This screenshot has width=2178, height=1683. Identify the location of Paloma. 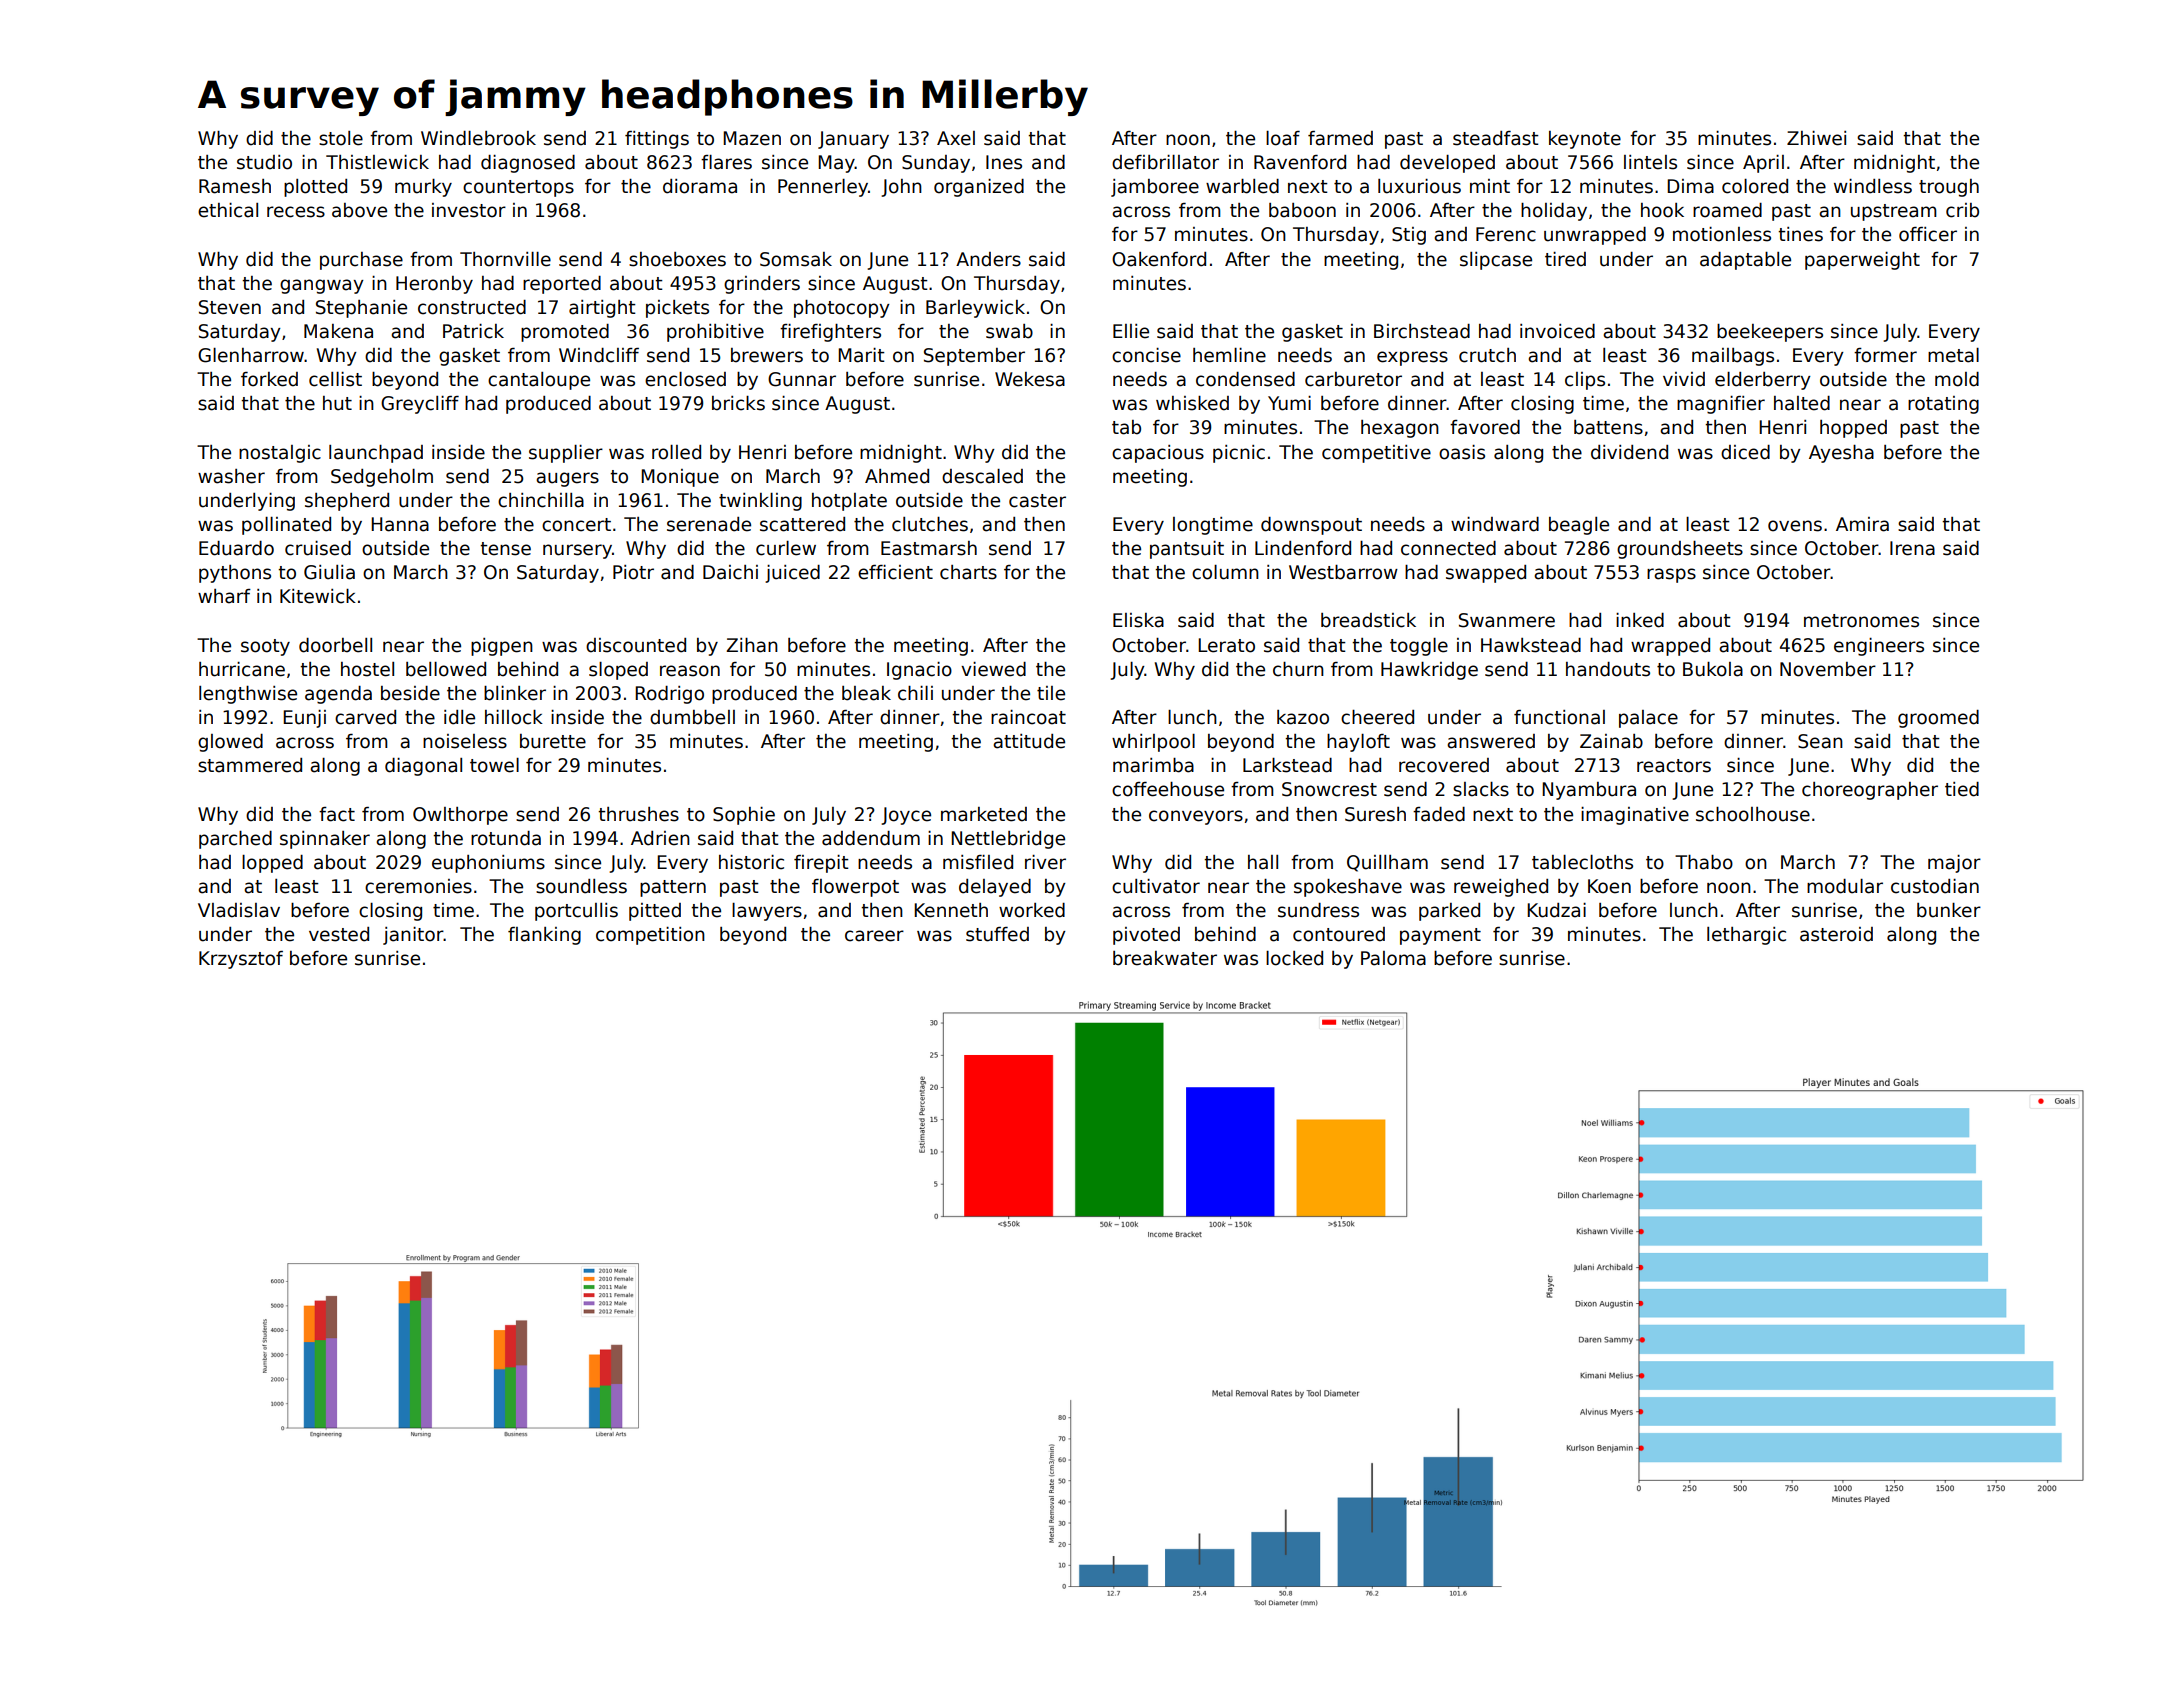
(1393, 958).
